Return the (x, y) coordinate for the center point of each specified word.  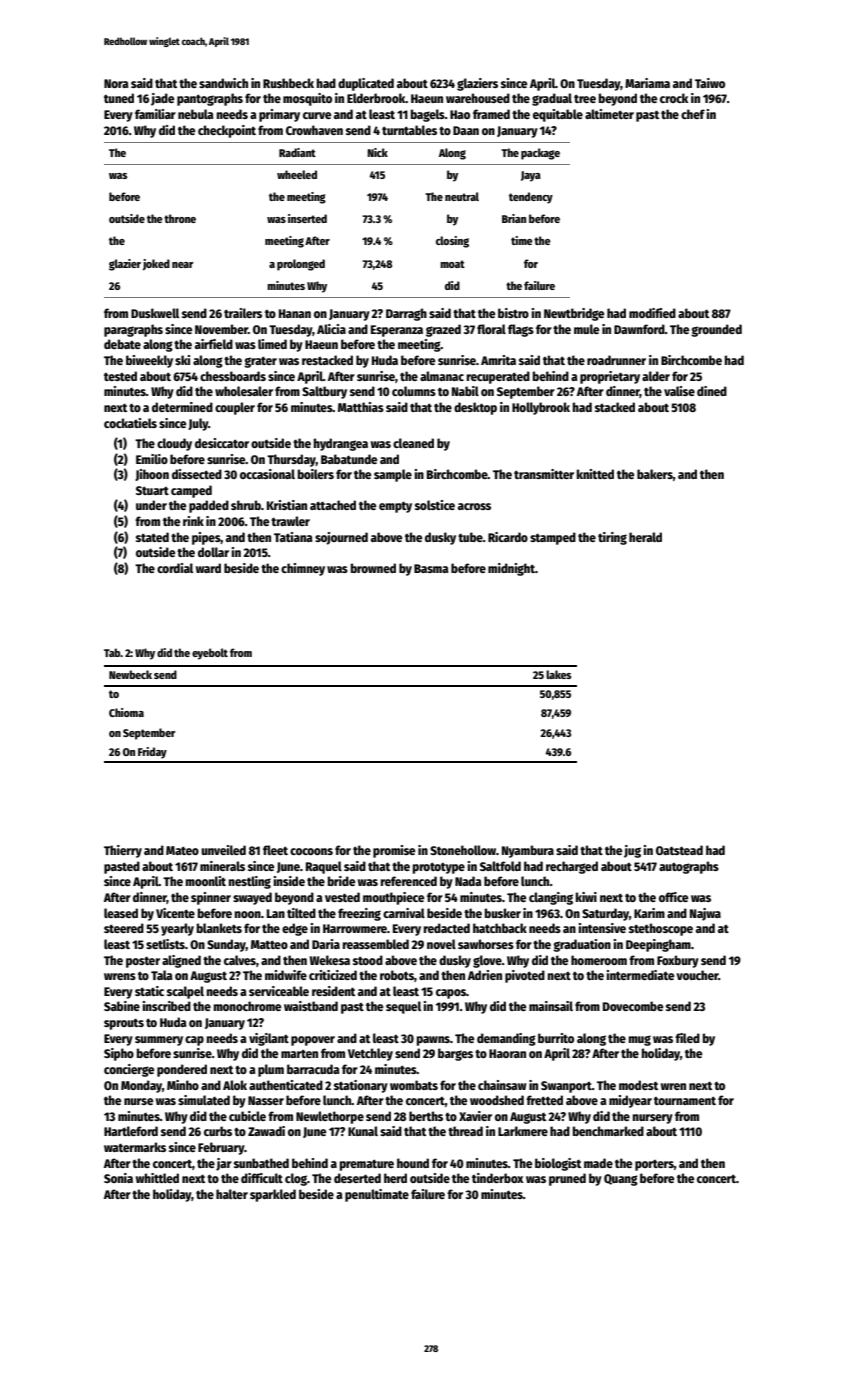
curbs (218, 1131)
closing (452, 242)
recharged (572, 867)
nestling (250, 882)
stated (152, 537)
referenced (409, 881)
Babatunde (349, 459)
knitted (595, 474)
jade (163, 99)
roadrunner (616, 360)
